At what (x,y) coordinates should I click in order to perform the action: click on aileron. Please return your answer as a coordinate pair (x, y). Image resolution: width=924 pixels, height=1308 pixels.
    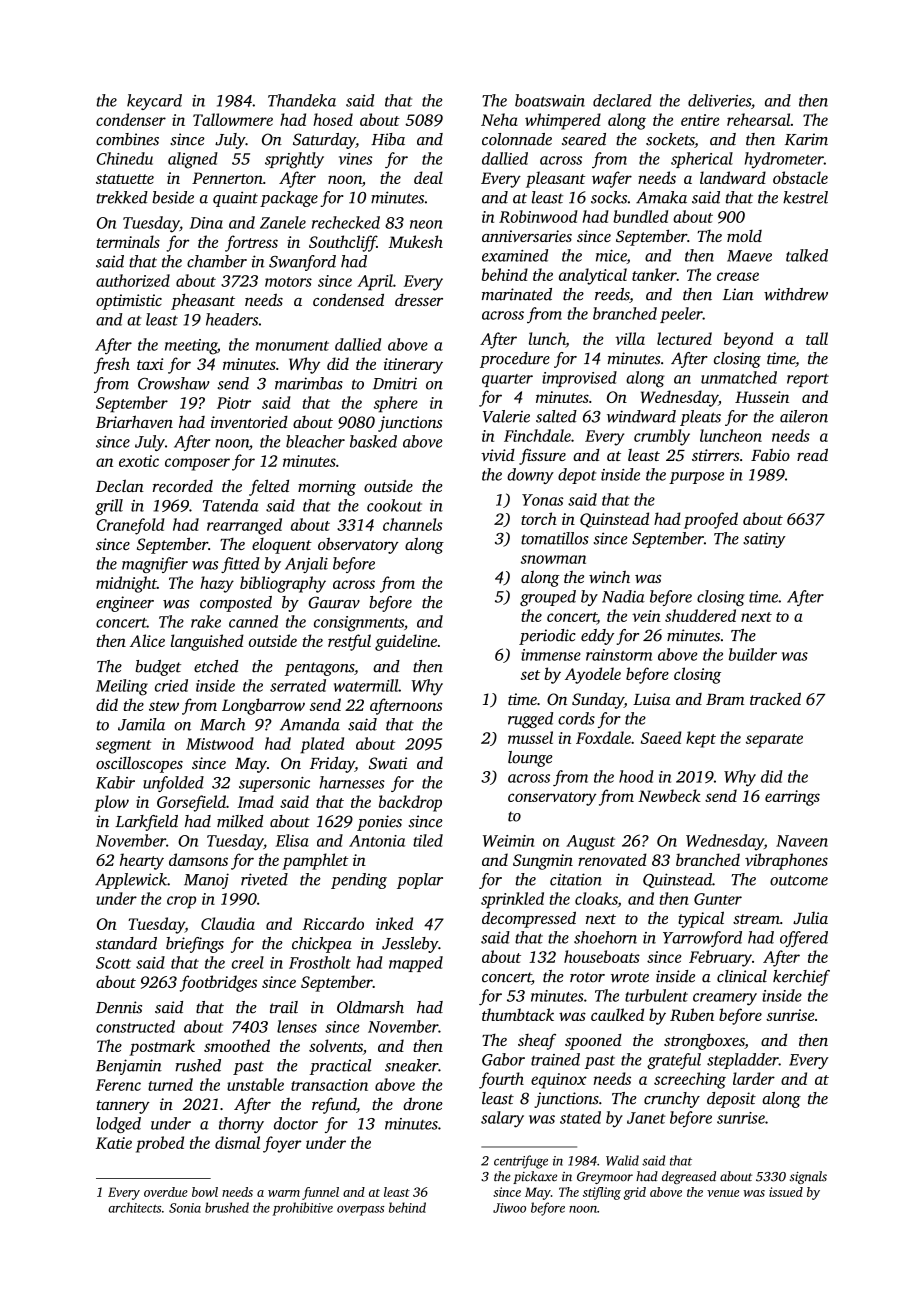
    Looking at the image, I should click on (804, 416).
